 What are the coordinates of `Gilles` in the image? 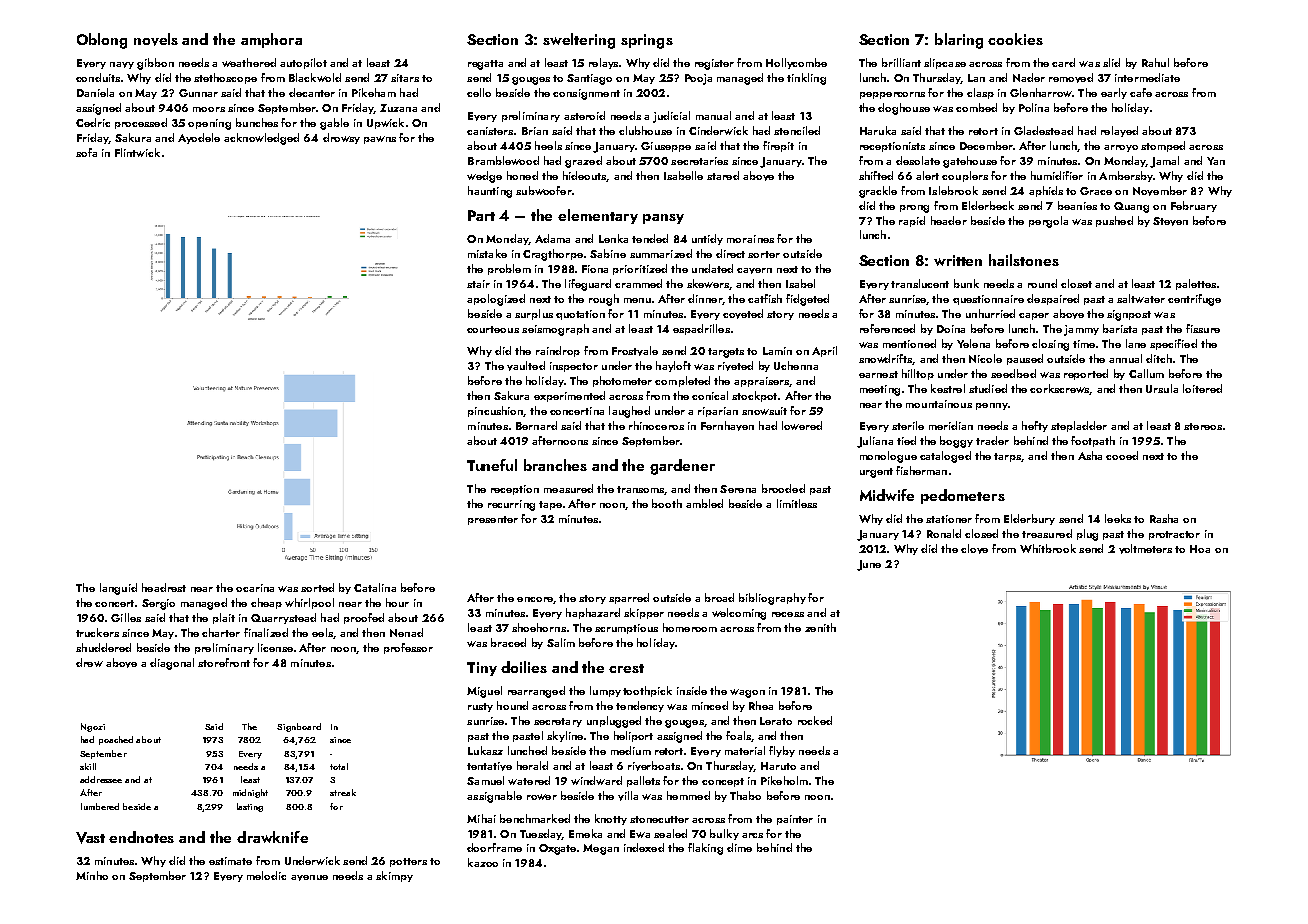 It's located at (126, 617).
